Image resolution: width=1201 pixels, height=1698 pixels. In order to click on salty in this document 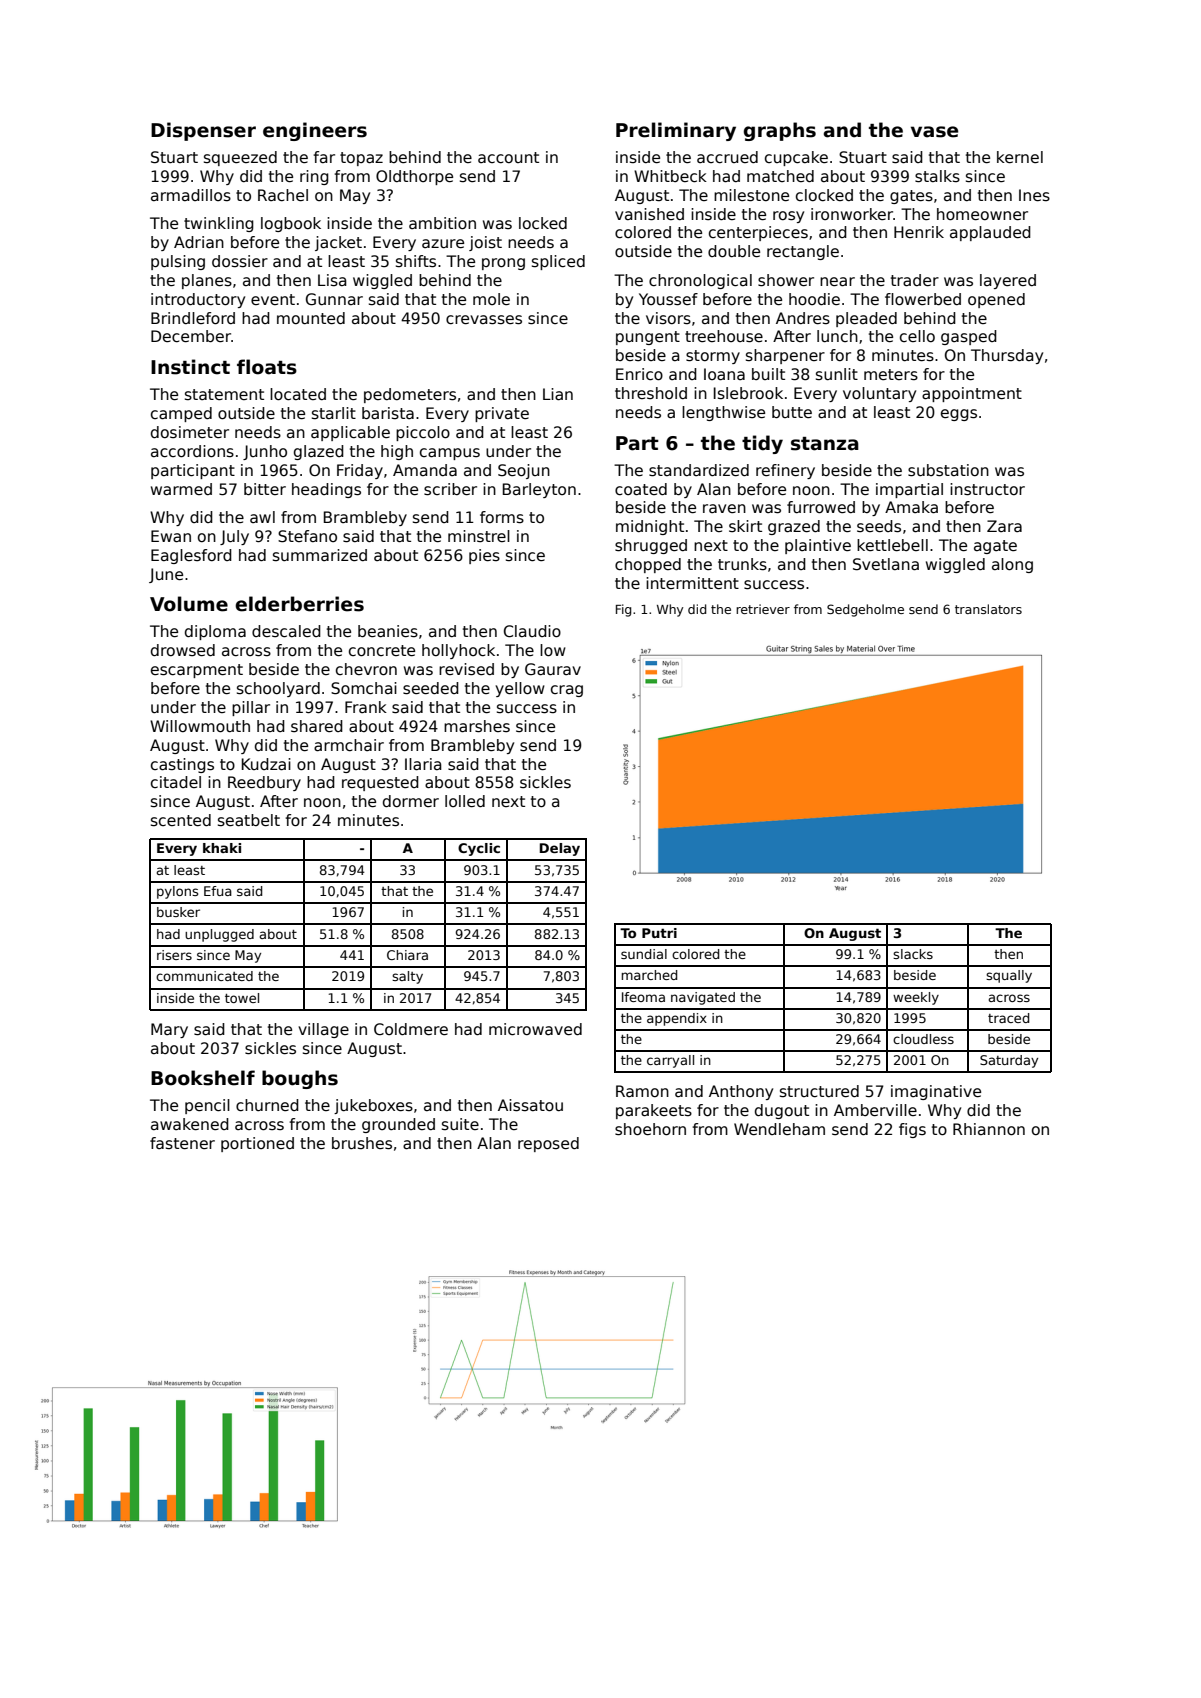, I will do `click(407, 977)`.
